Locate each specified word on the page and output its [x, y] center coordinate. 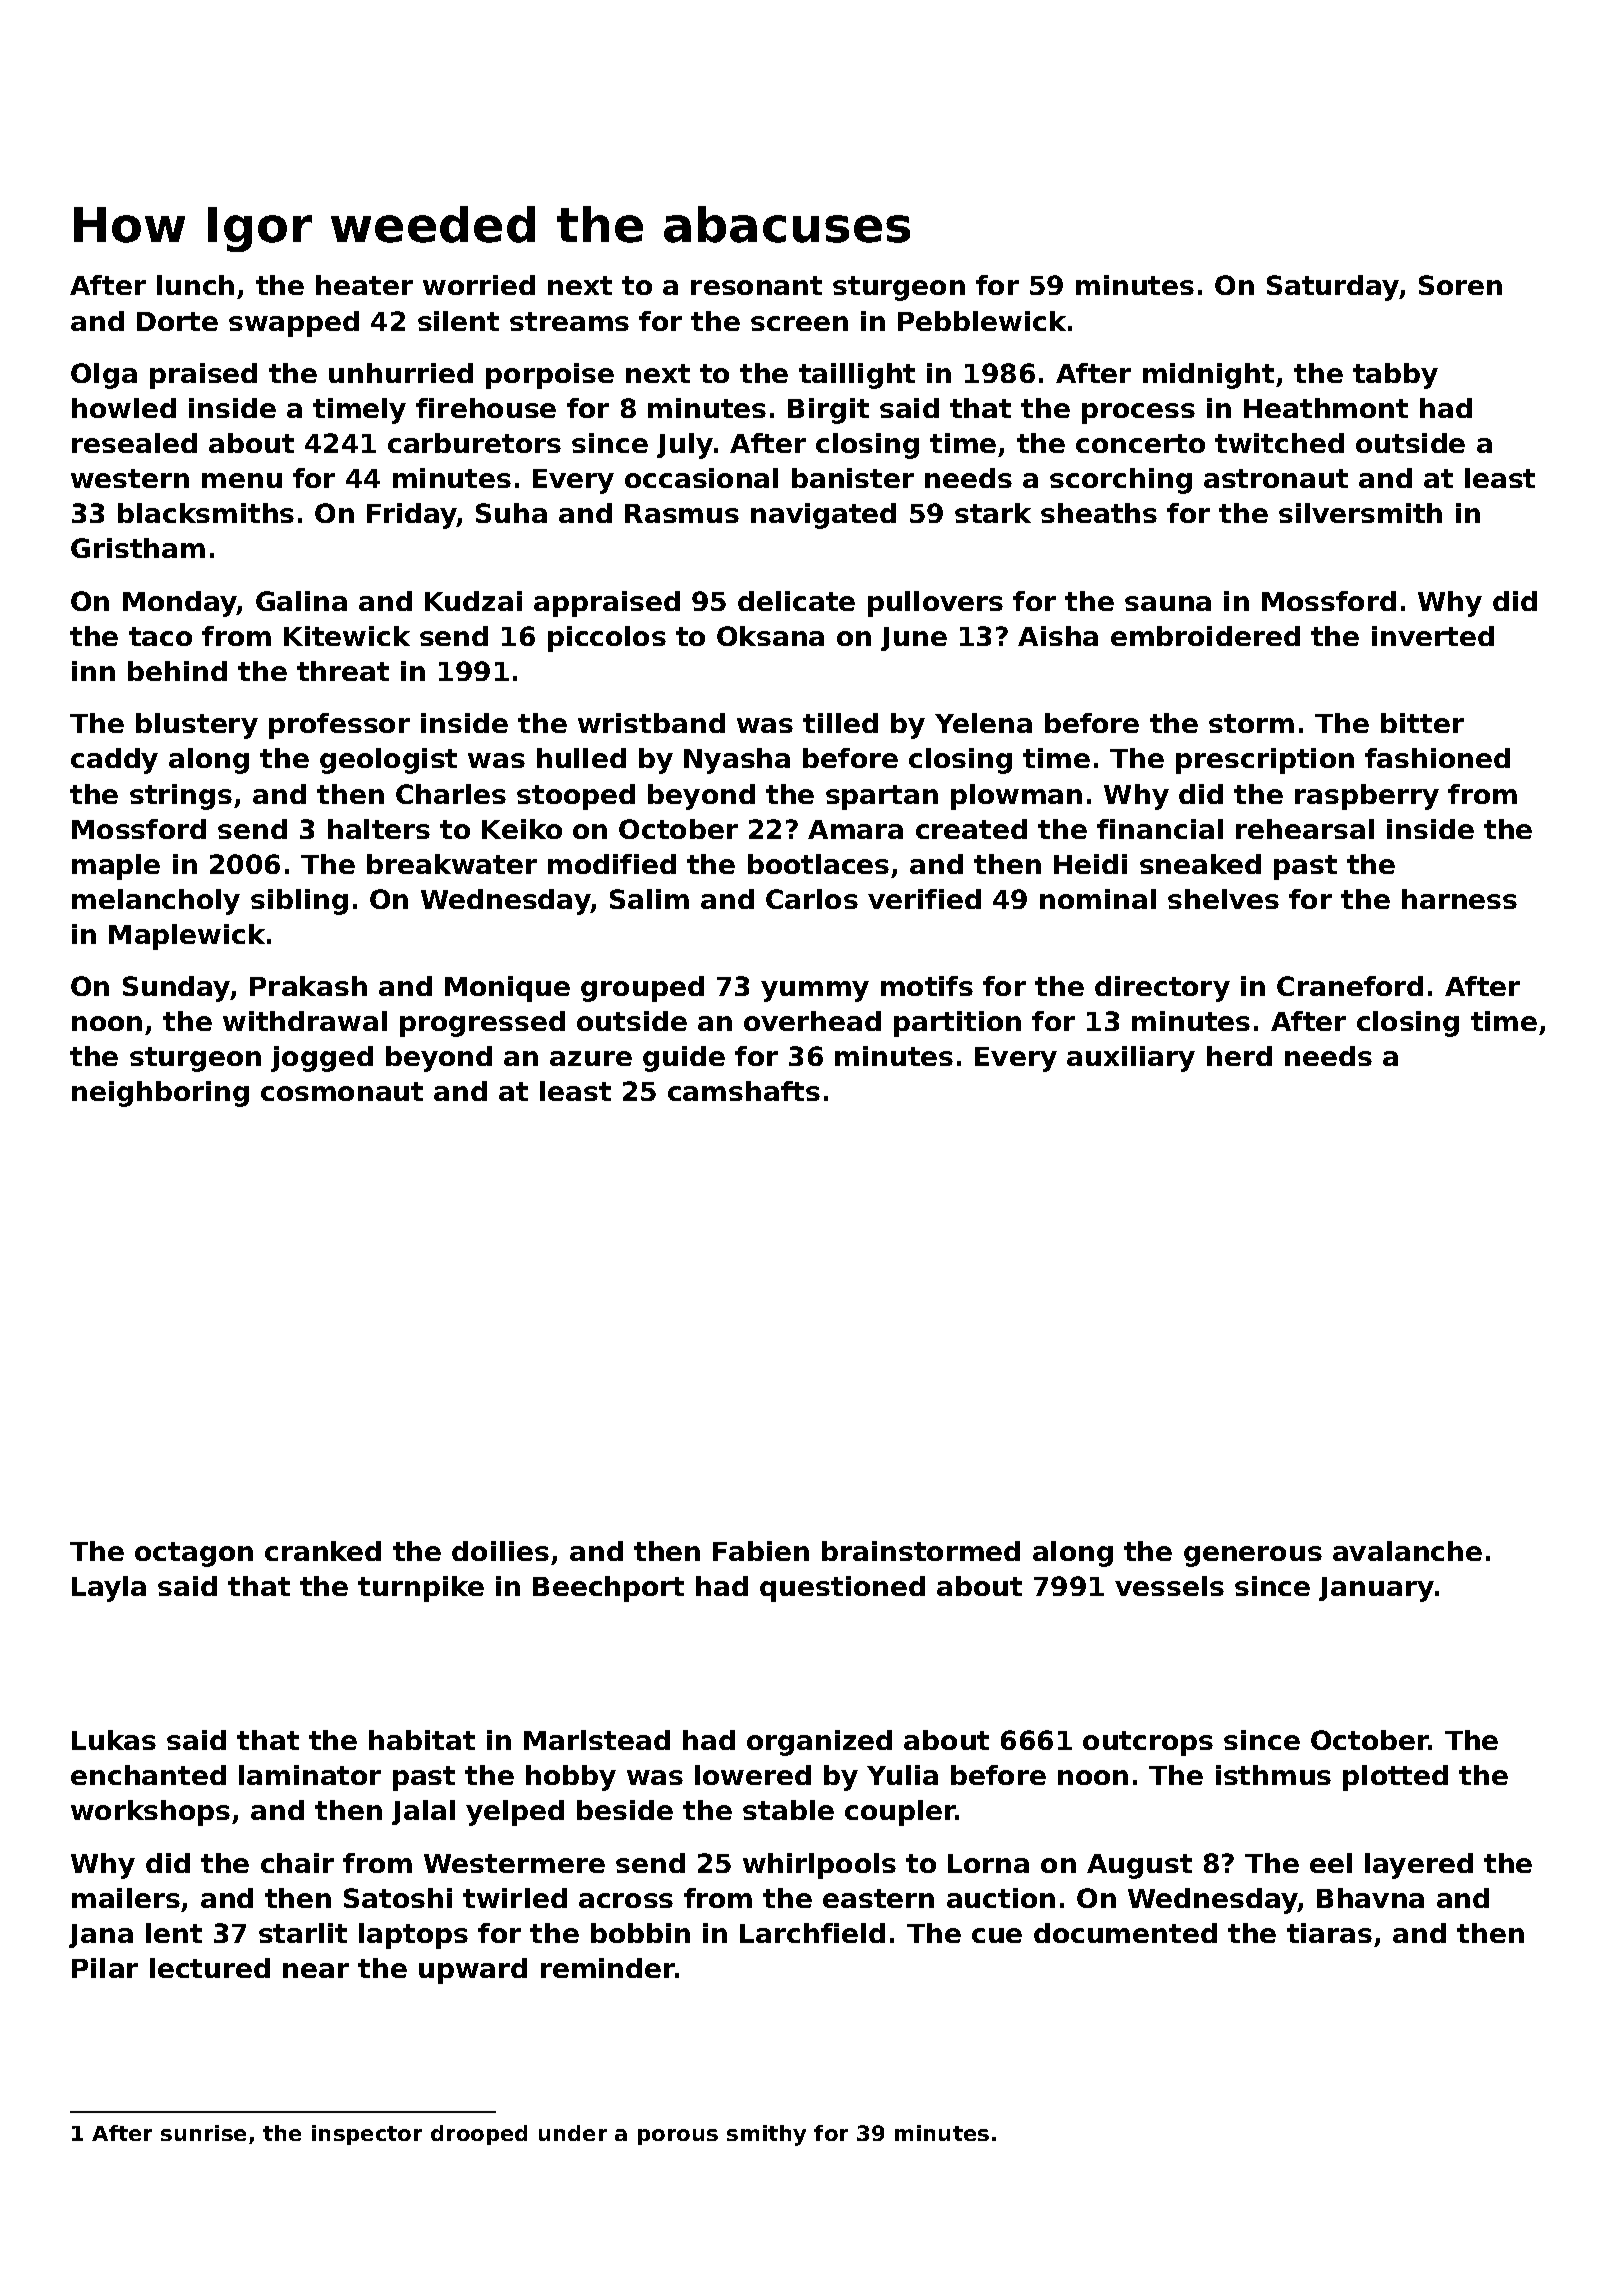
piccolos [607, 639]
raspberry [1367, 797]
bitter [1422, 723]
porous [678, 2137]
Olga [104, 376]
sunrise [203, 2133]
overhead [812, 1021]
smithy [766, 2135]
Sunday [177, 989]
